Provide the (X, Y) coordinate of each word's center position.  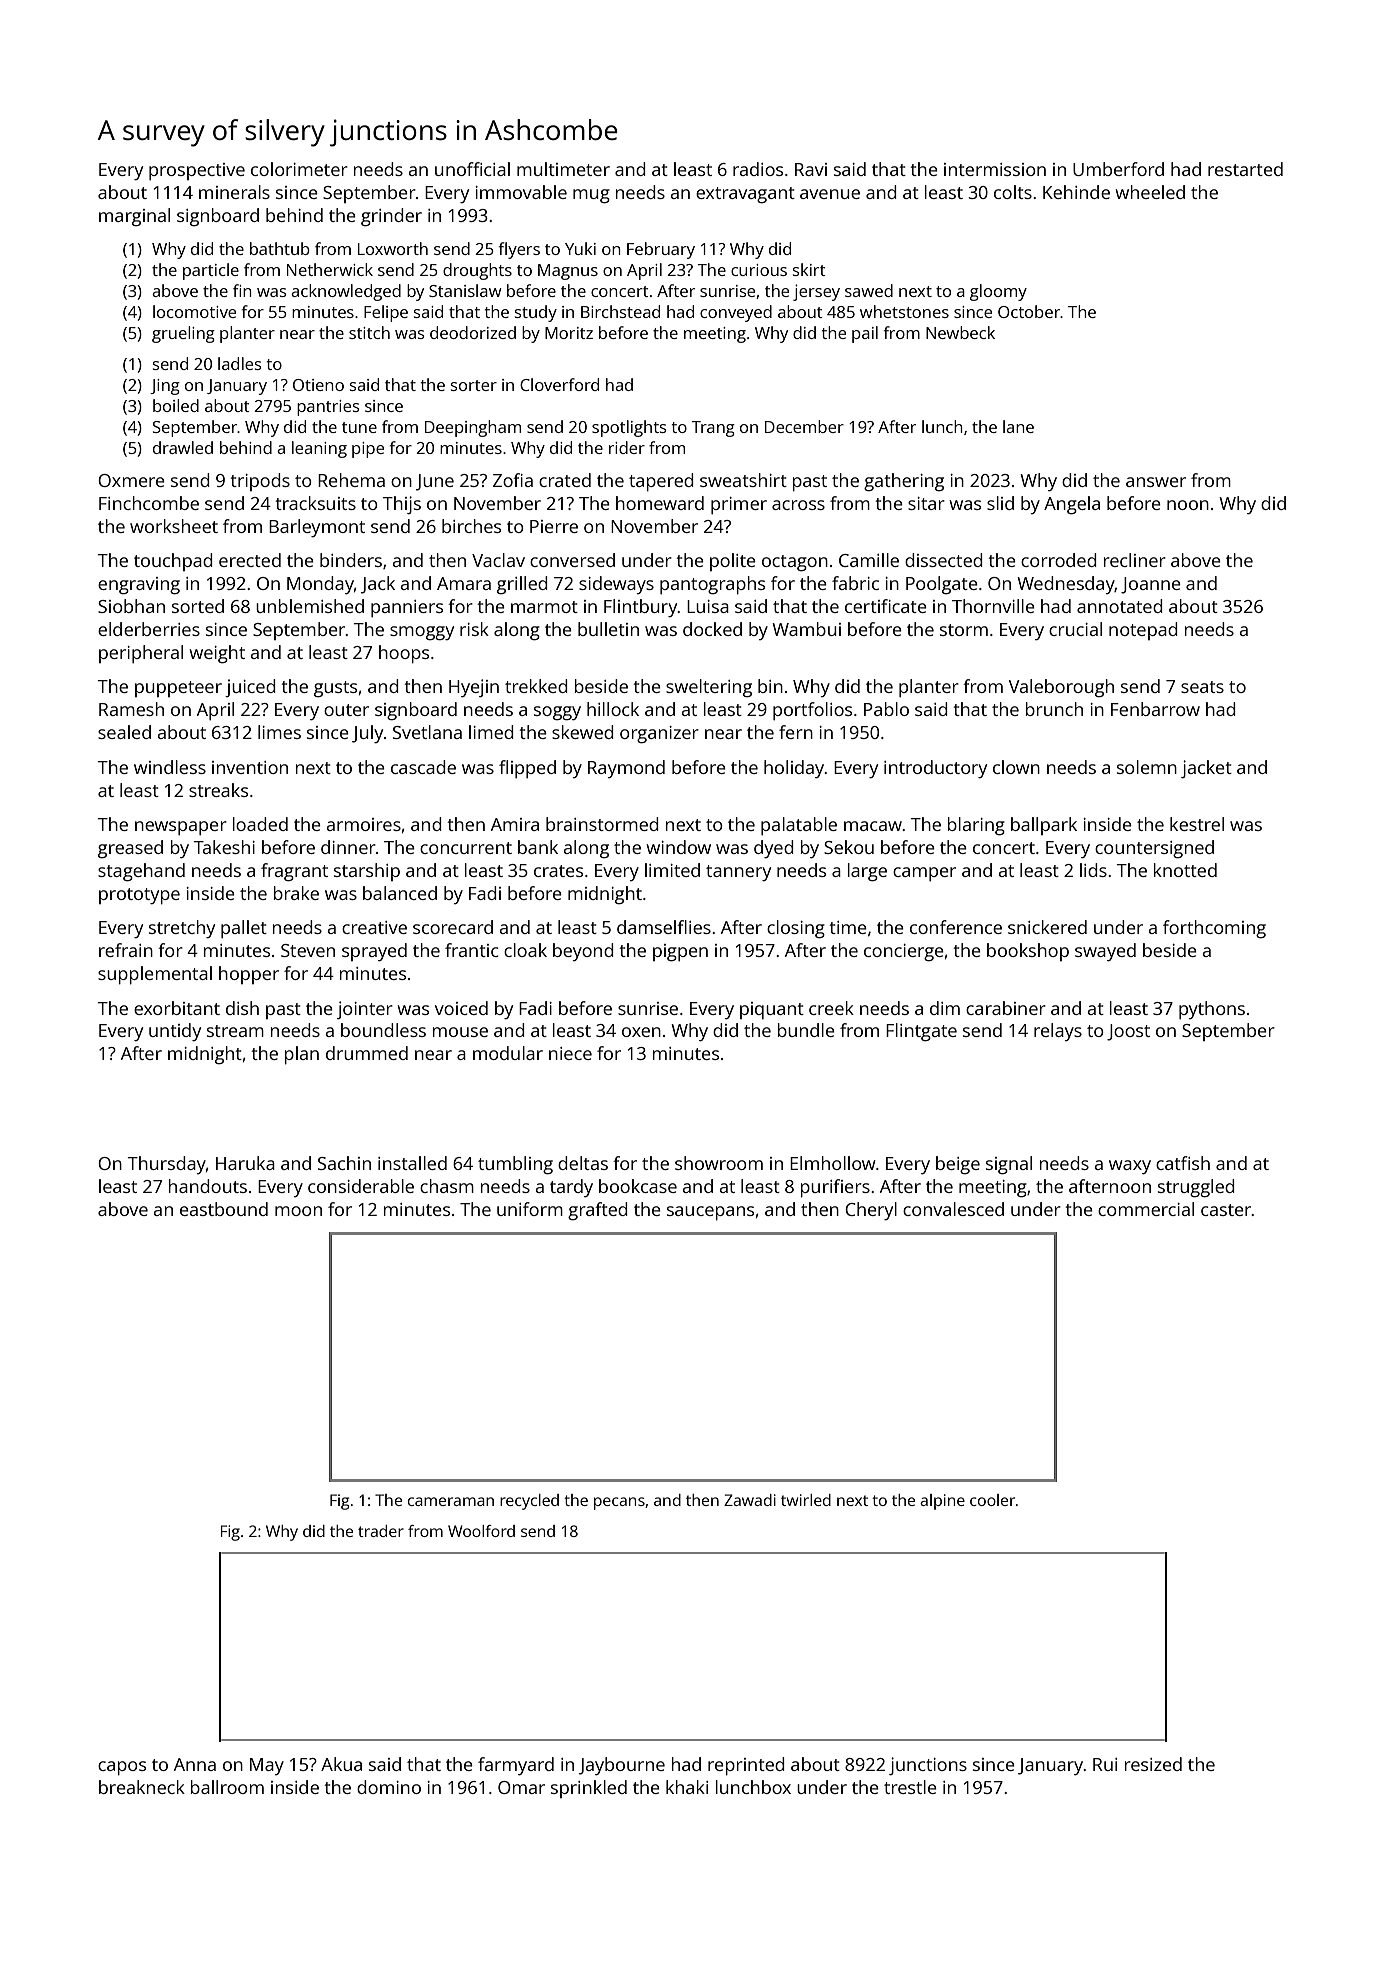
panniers (407, 608)
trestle (910, 1787)
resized (1153, 1764)
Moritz (569, 333)
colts (1013, 192)
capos (122, 1768)
